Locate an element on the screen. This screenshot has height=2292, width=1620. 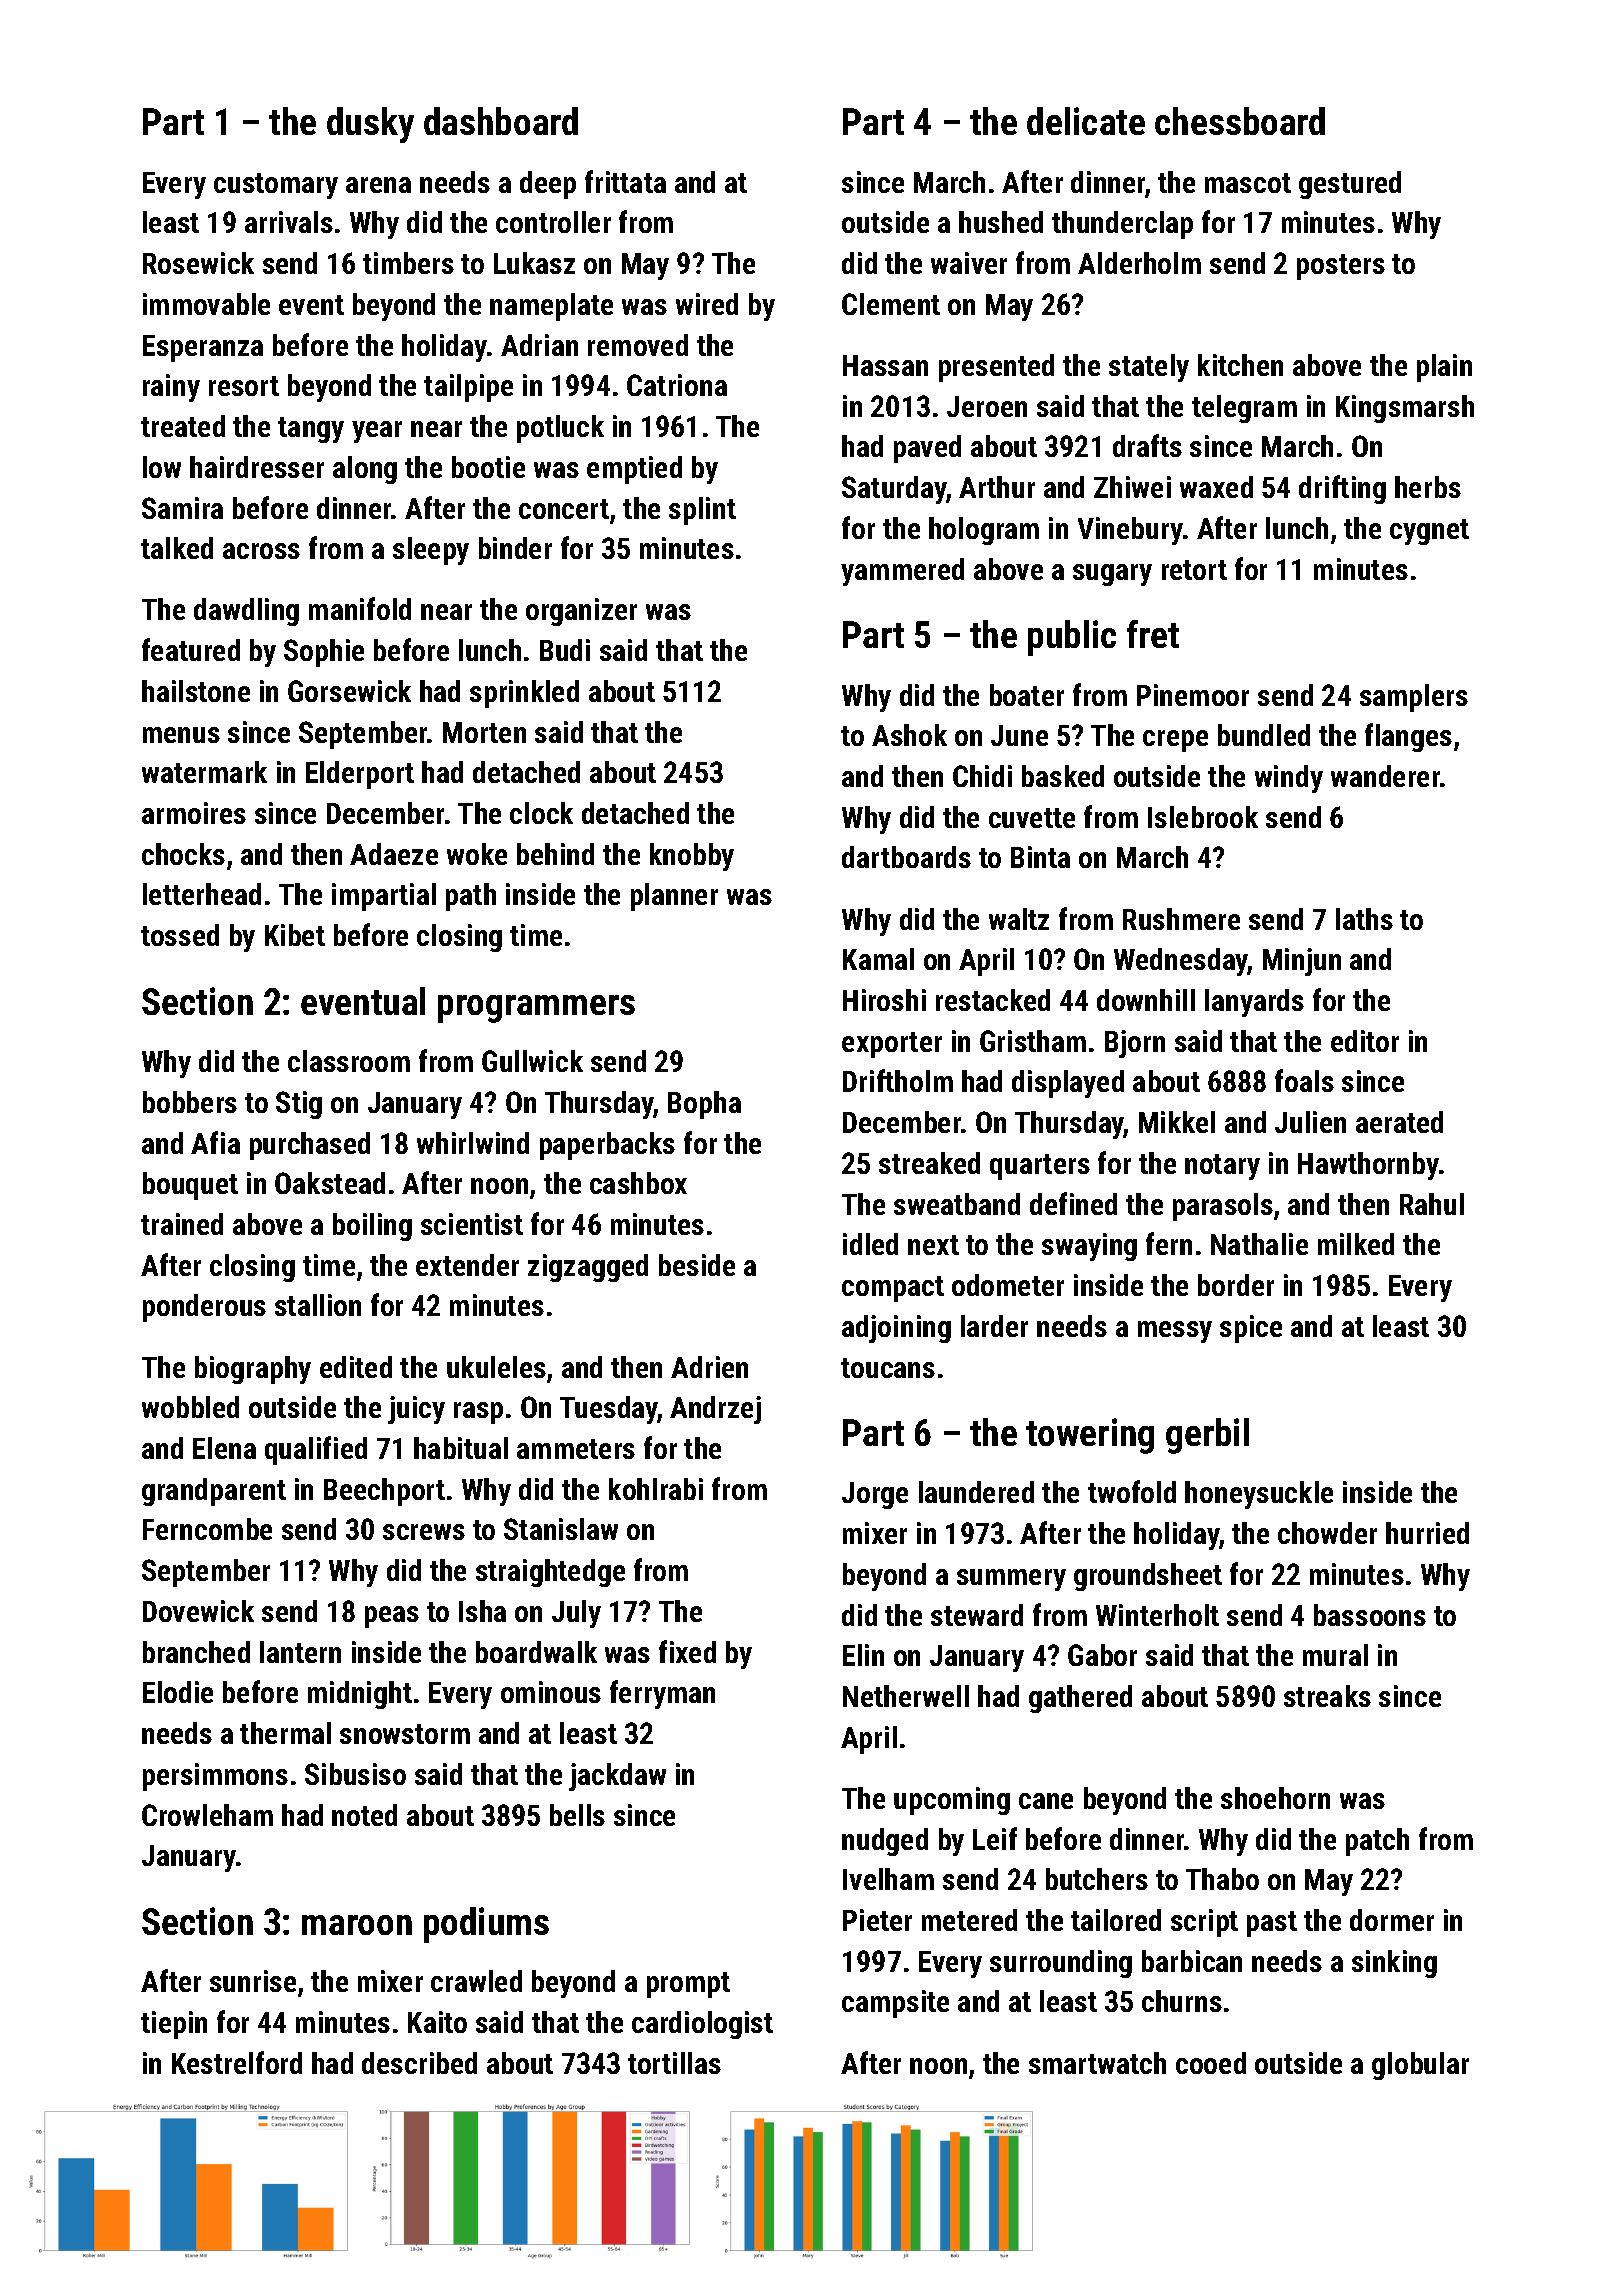
Kestrelford is located at coordinates (237, 2062).
